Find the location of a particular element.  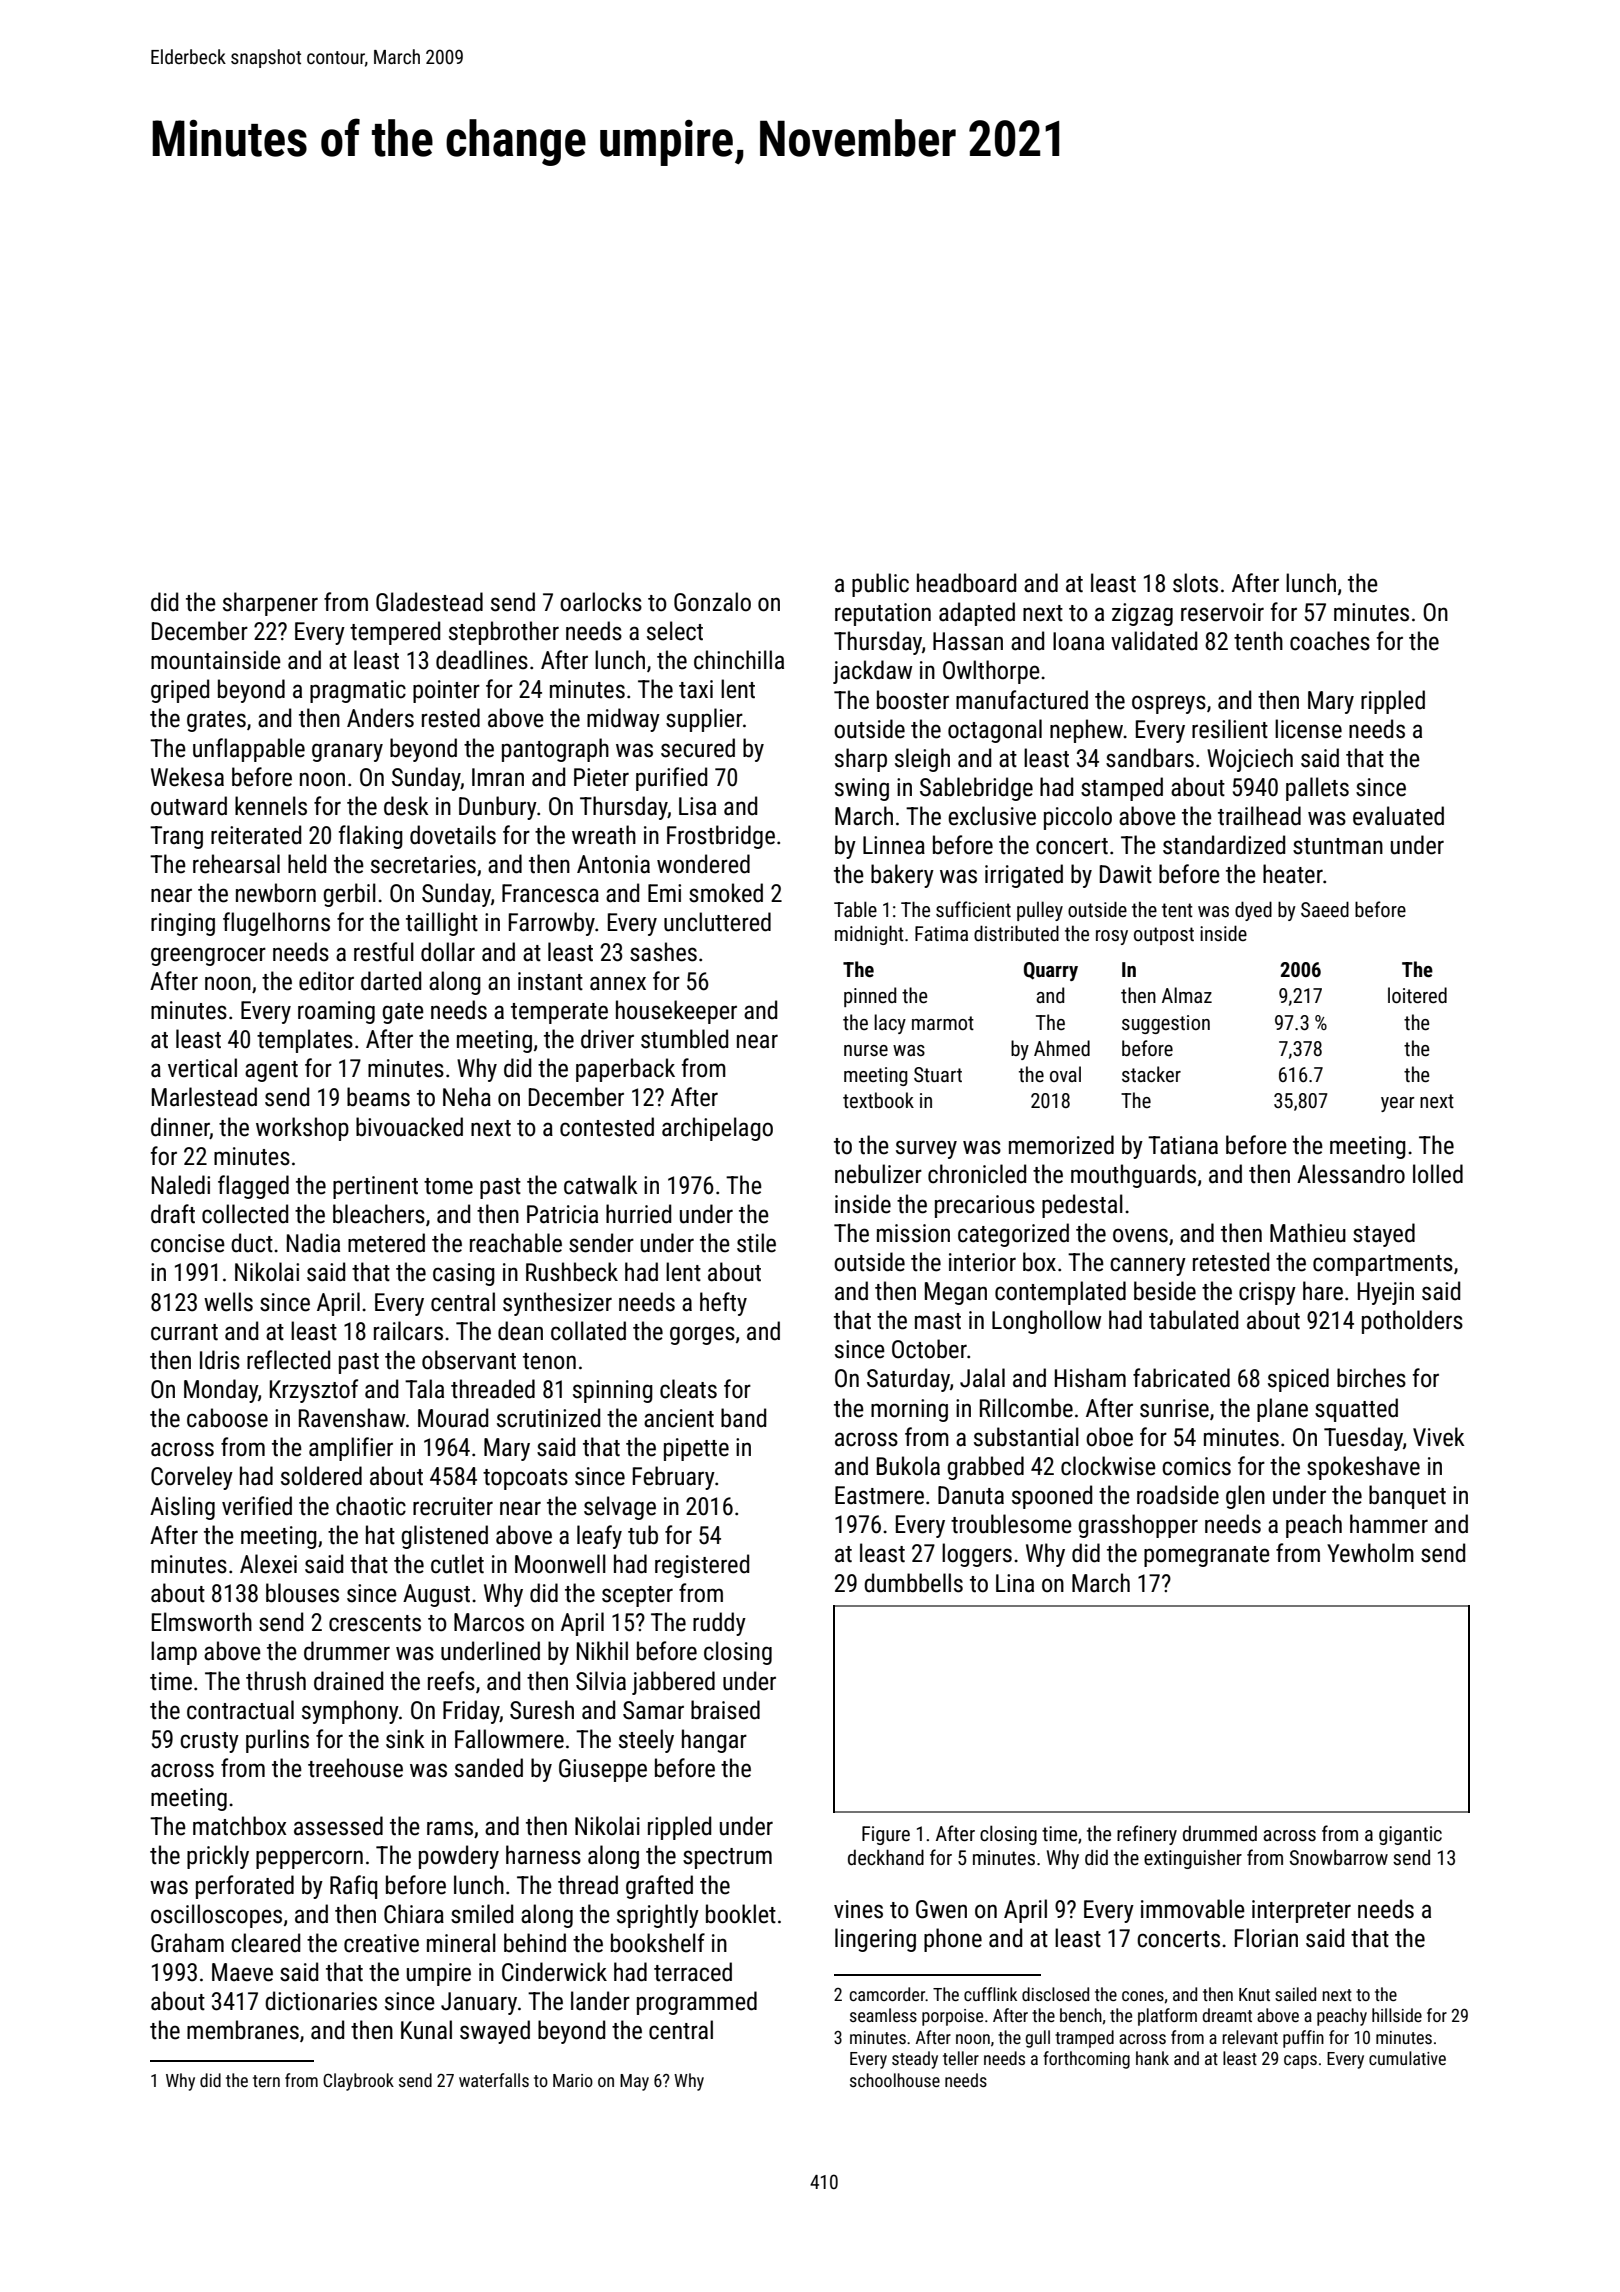

secretaries is located at coordinates (423, 864).
